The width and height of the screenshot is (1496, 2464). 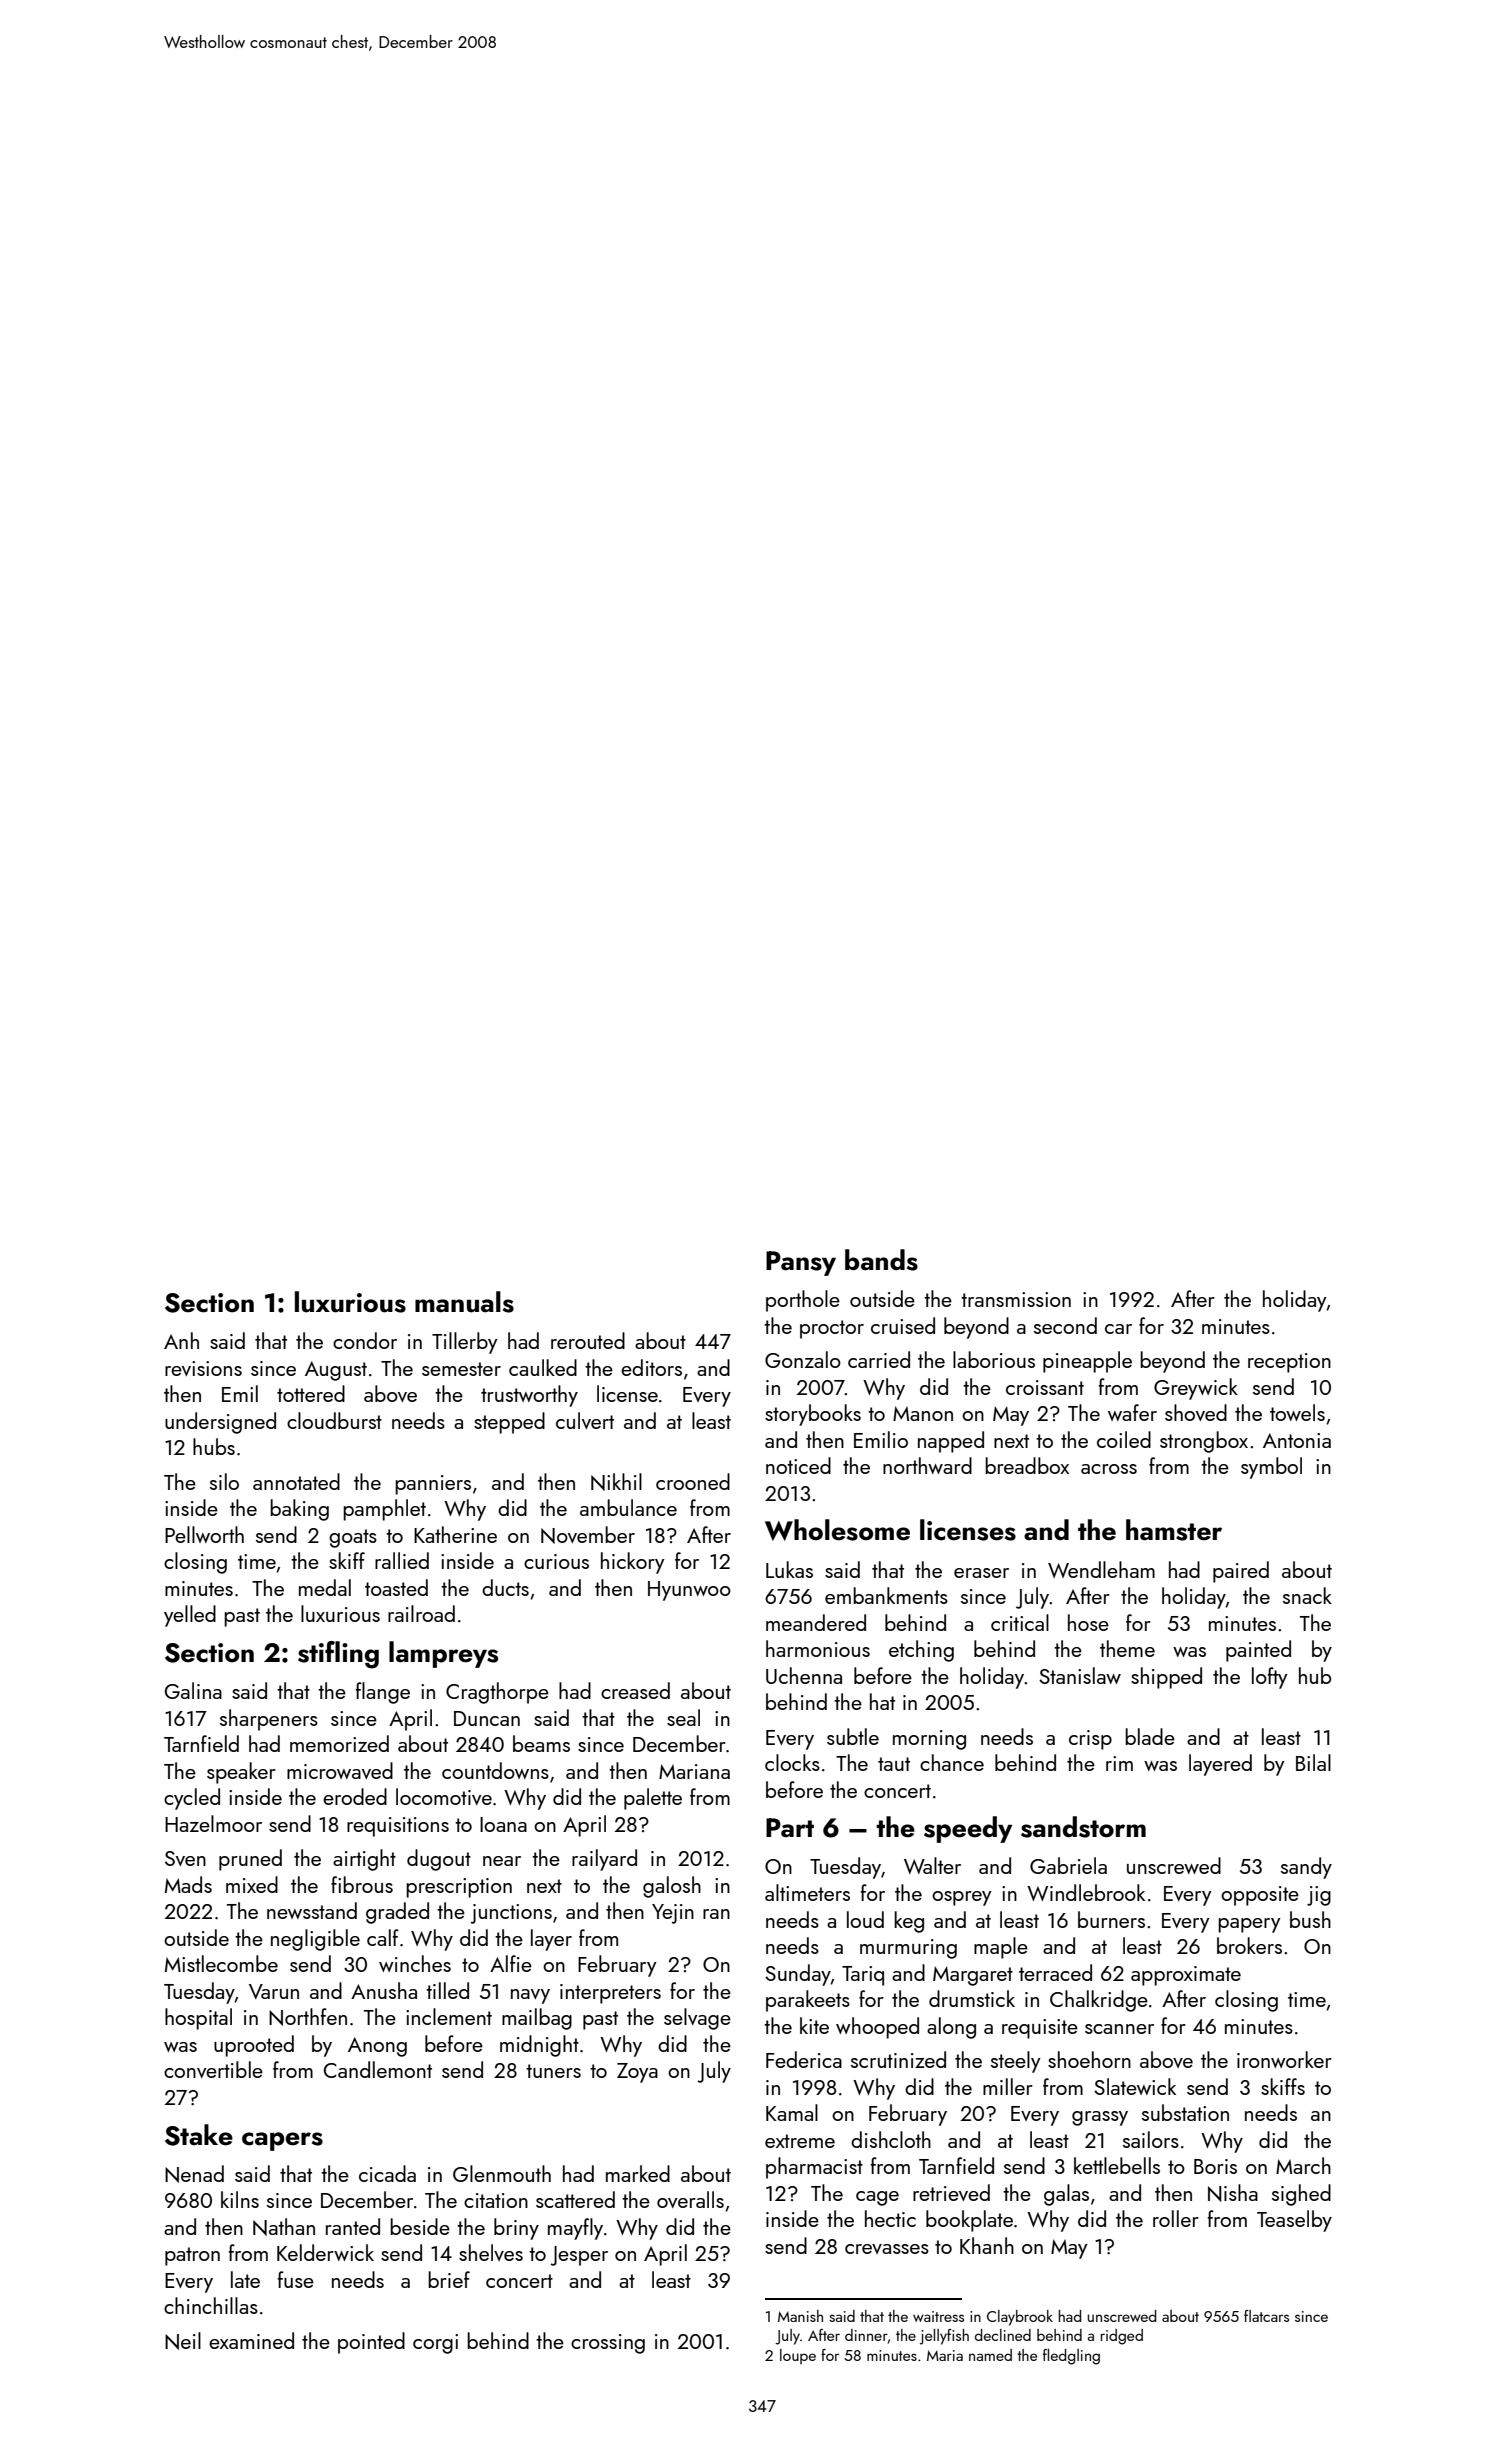 What do you see at coordinates (881, 1260) in the screenshot?
I see `bands` at bounding box center [881, 1260].
